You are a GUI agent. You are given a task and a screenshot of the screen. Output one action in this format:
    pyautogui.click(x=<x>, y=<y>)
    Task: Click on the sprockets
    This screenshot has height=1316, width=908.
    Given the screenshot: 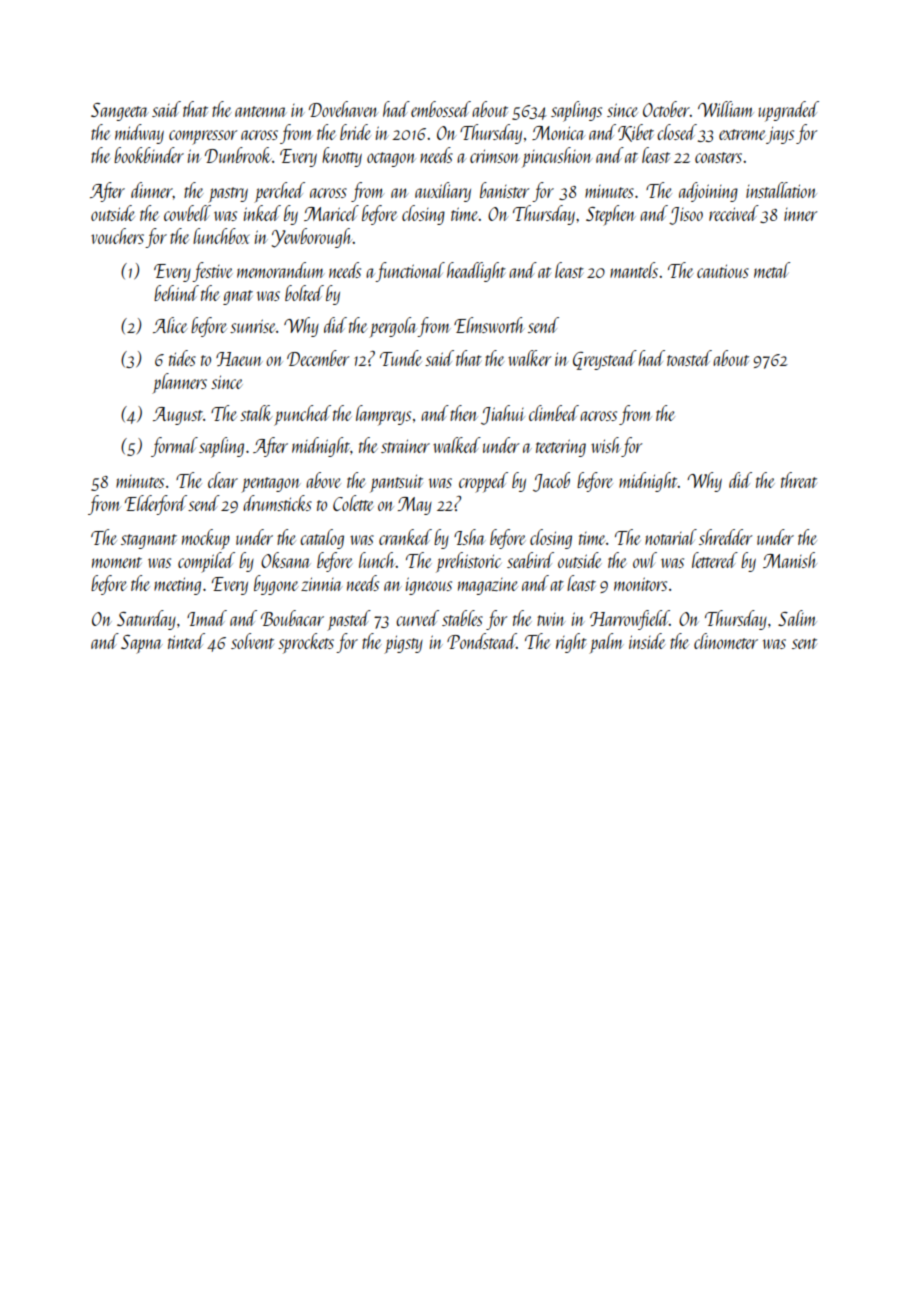 What is the action you would take?
    pyautogui.click(x=306, y=643)
